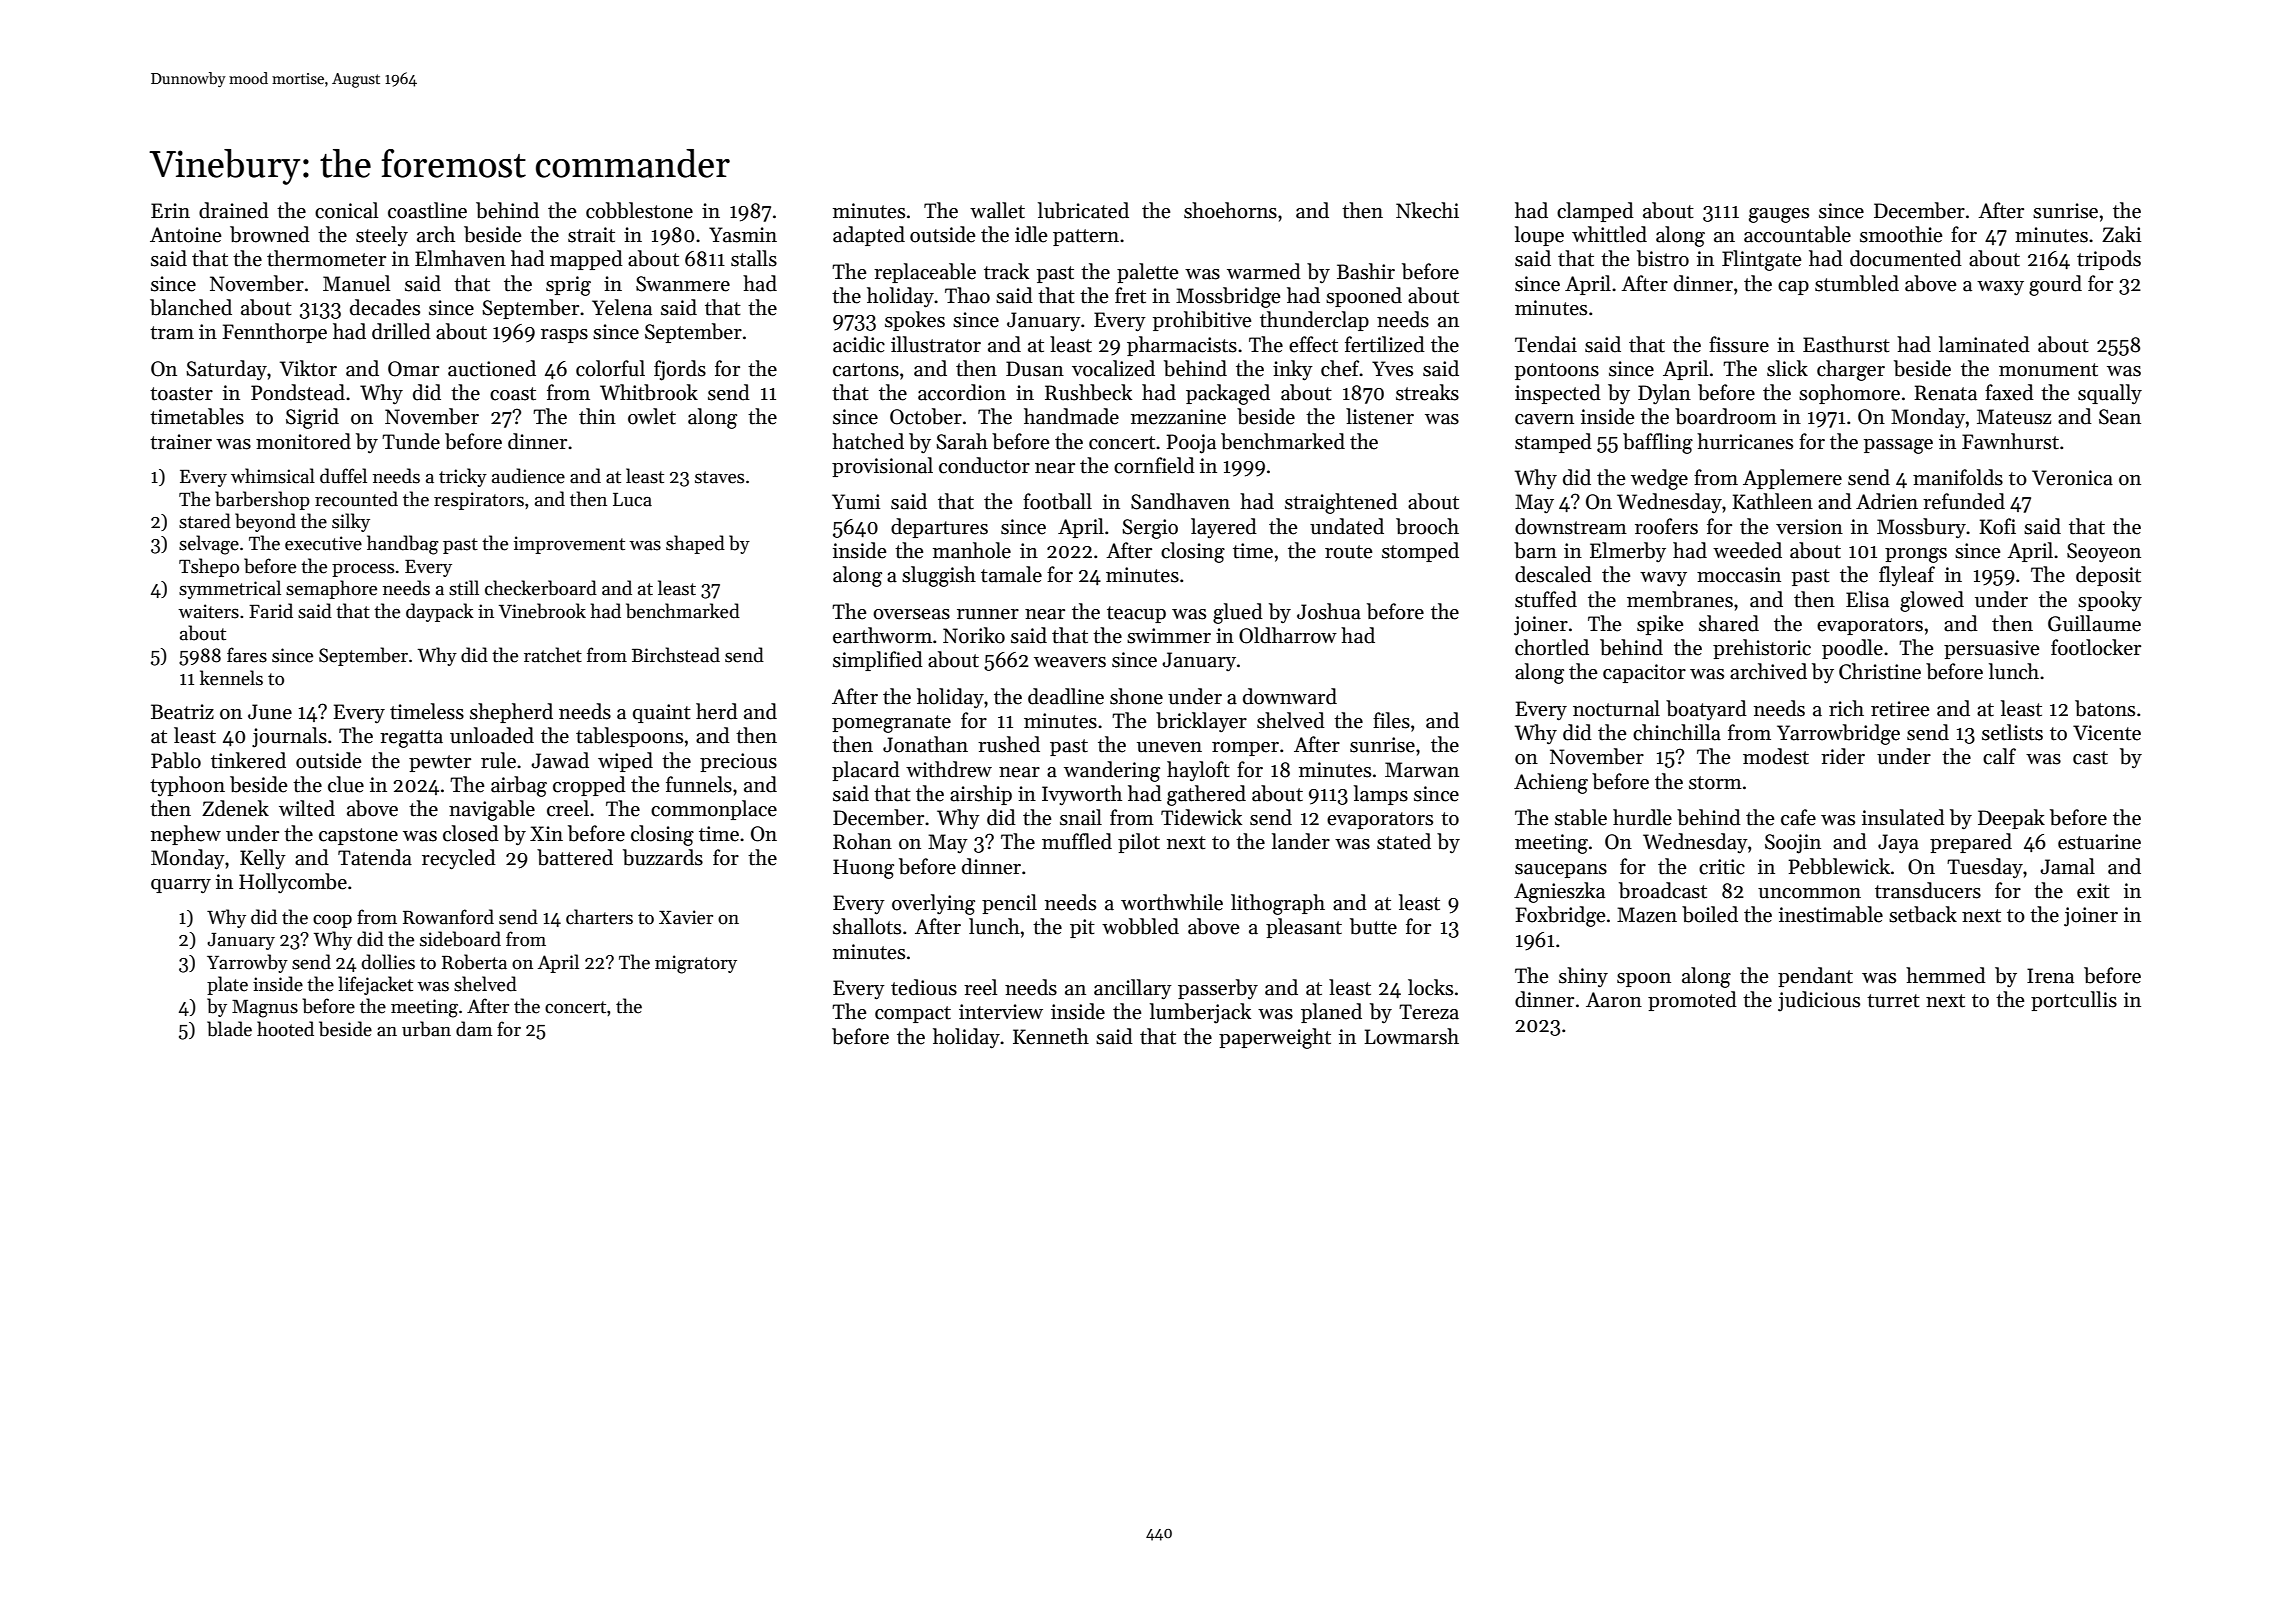 Image resolution: width=2292 pixels, height=1620 pixels. I want to click on Joshua, so click(1329, 611).
